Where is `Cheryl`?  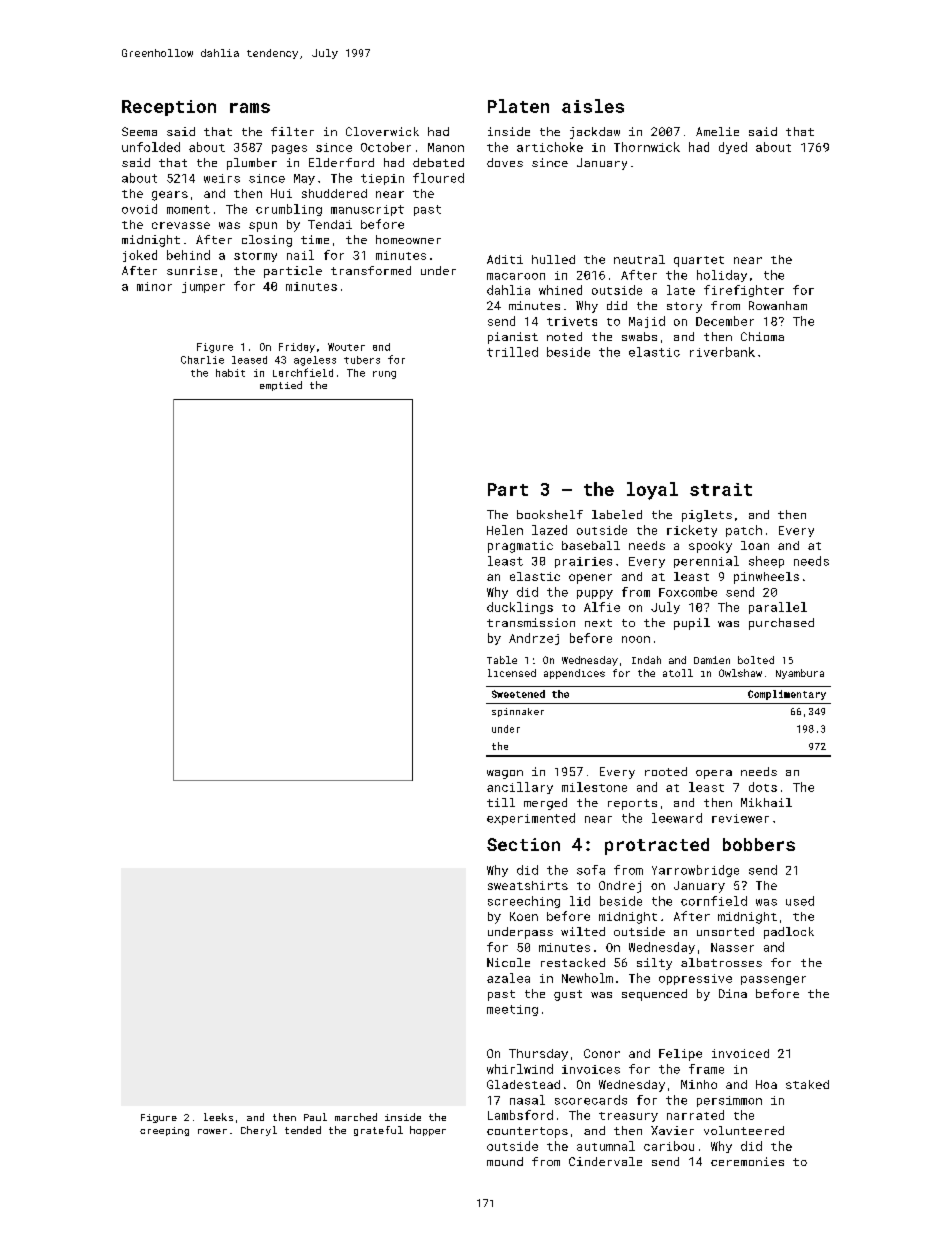 Cheryl is located at coordinates (259, 1131).
